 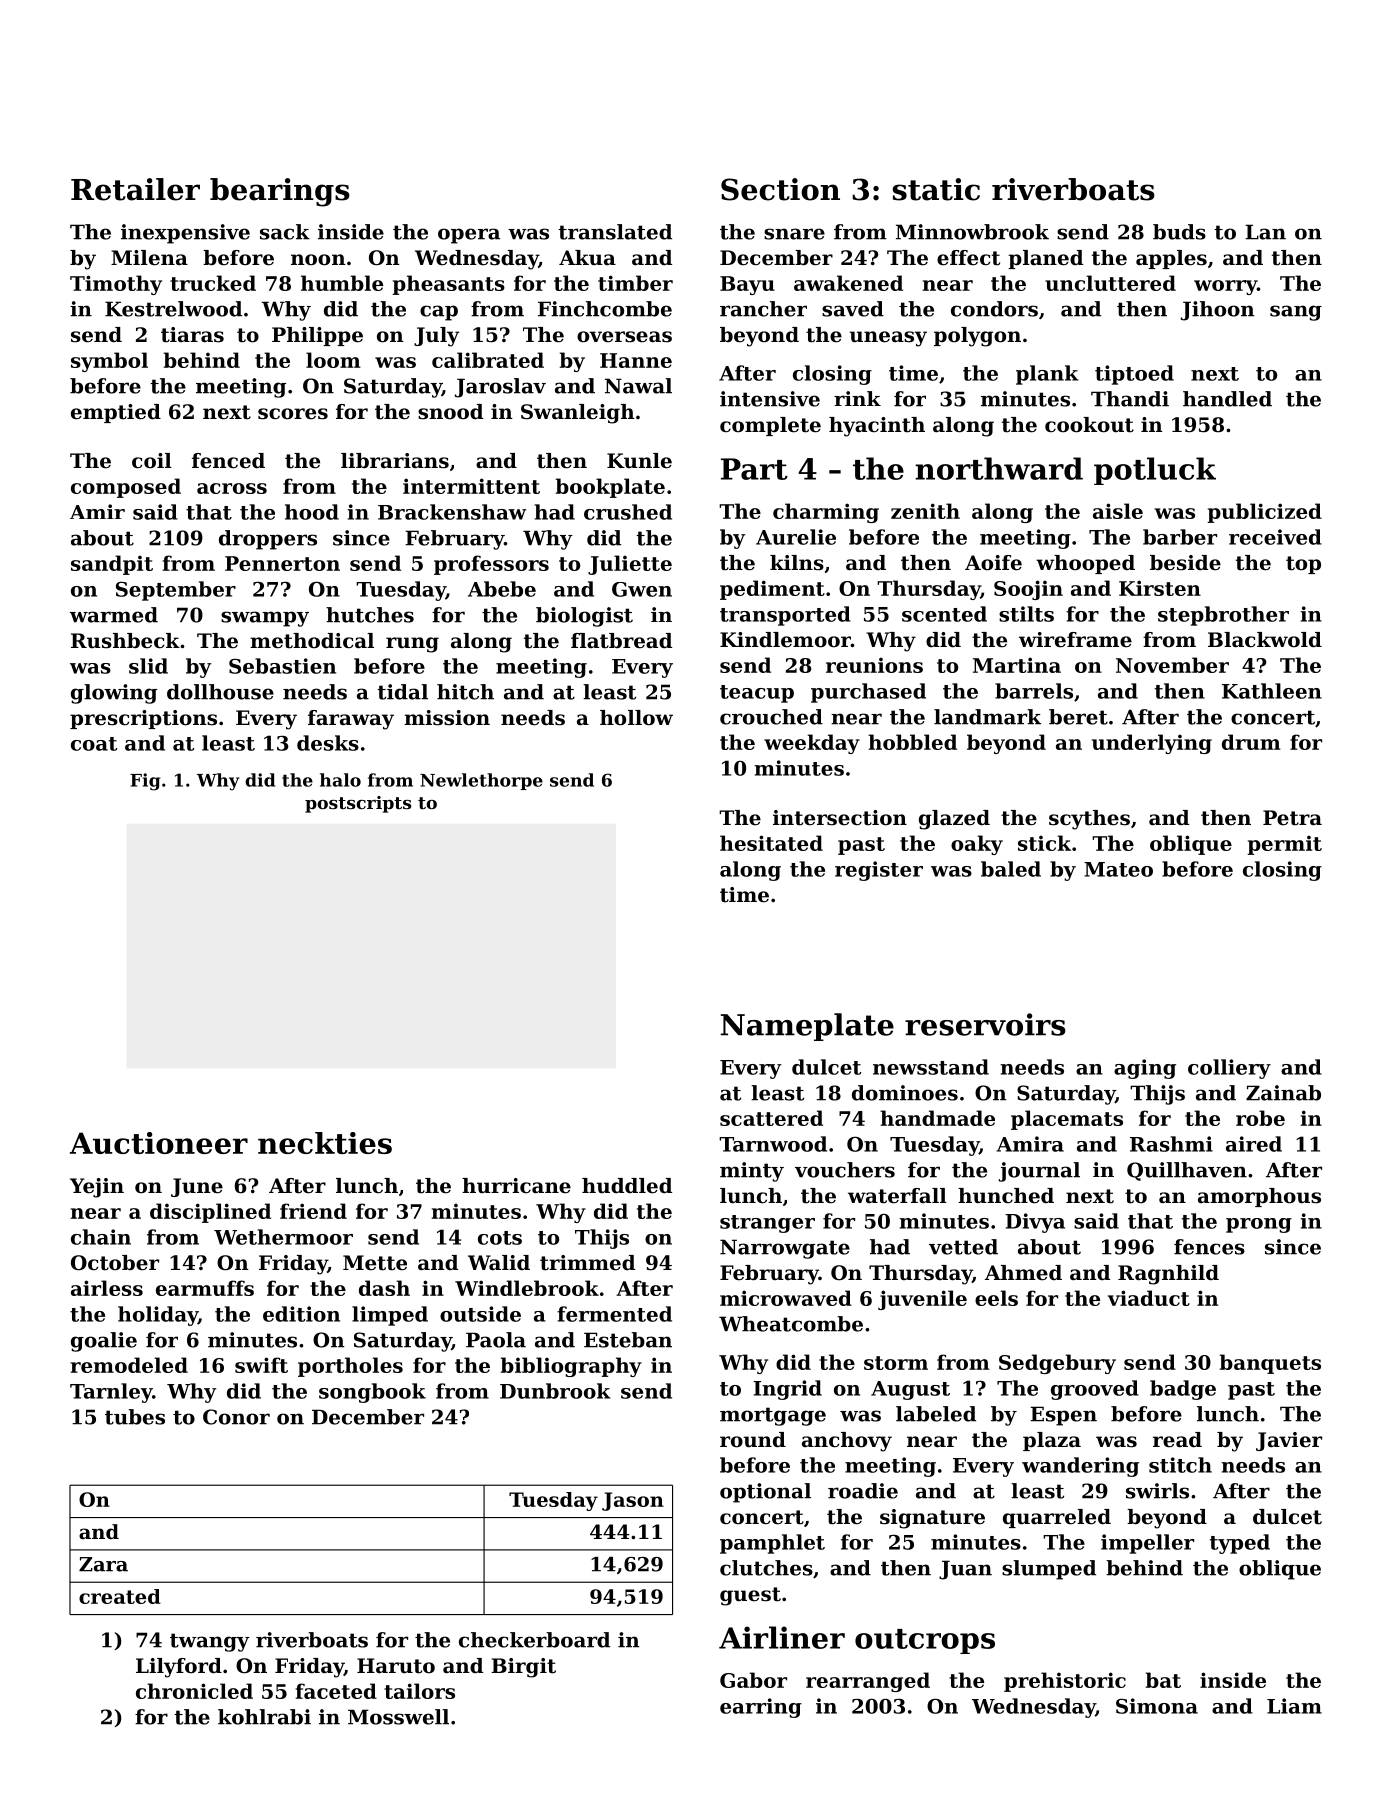 I want to click on earring, so click(x=761, y=1708).
